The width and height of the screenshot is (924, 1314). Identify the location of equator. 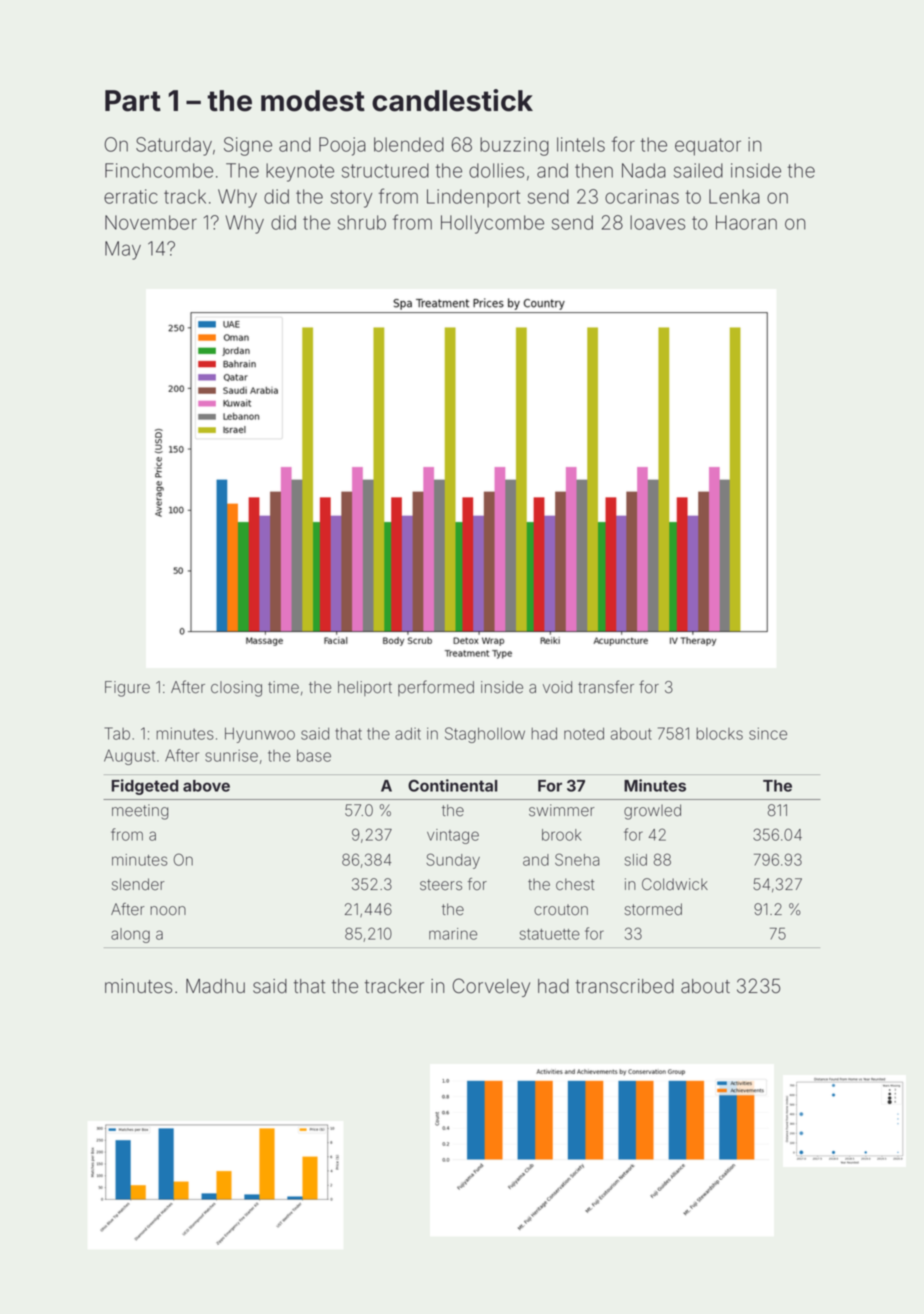
(708, 147).
